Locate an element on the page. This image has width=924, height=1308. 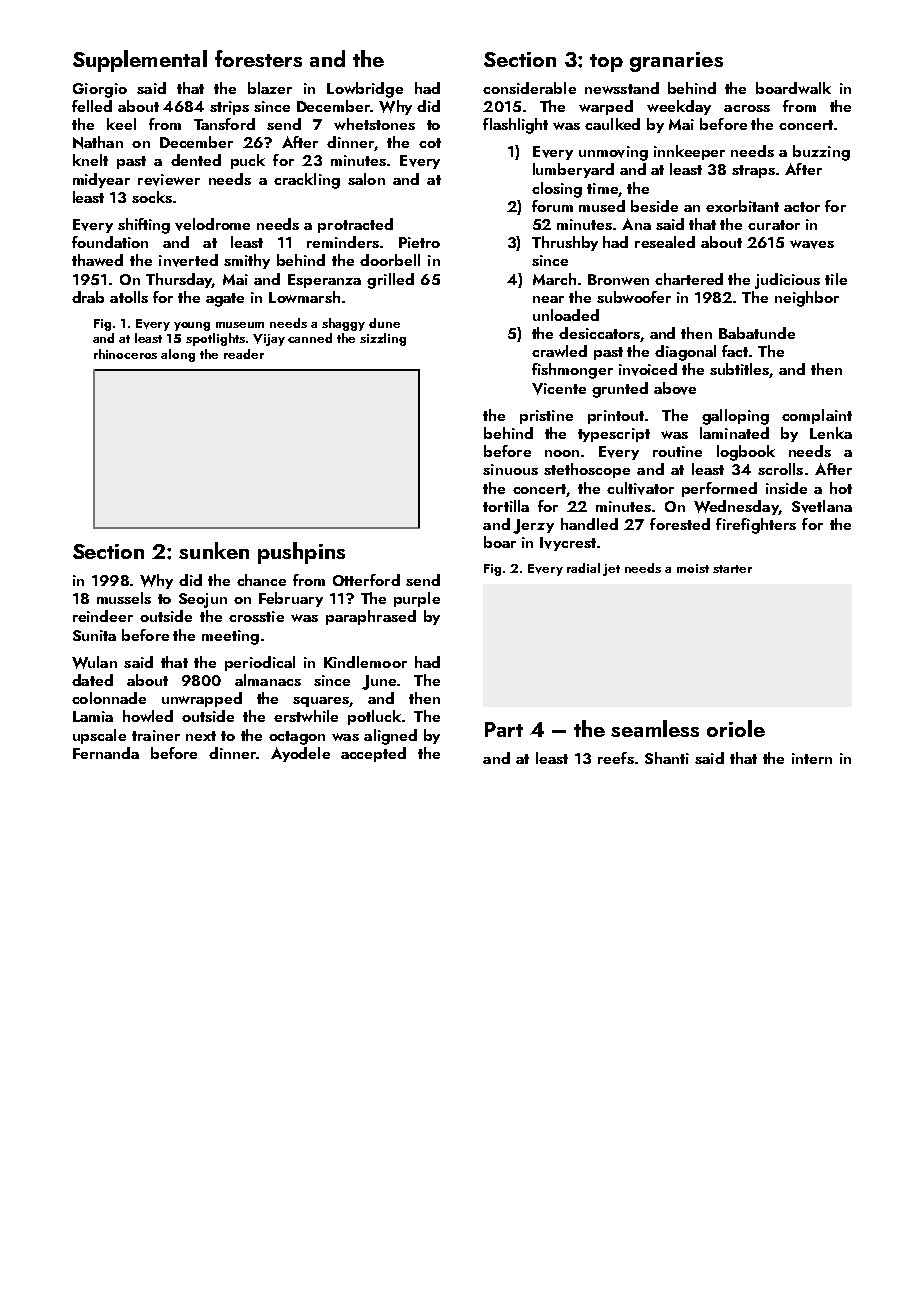
Fernanda is located at coordinates (106, 753).
